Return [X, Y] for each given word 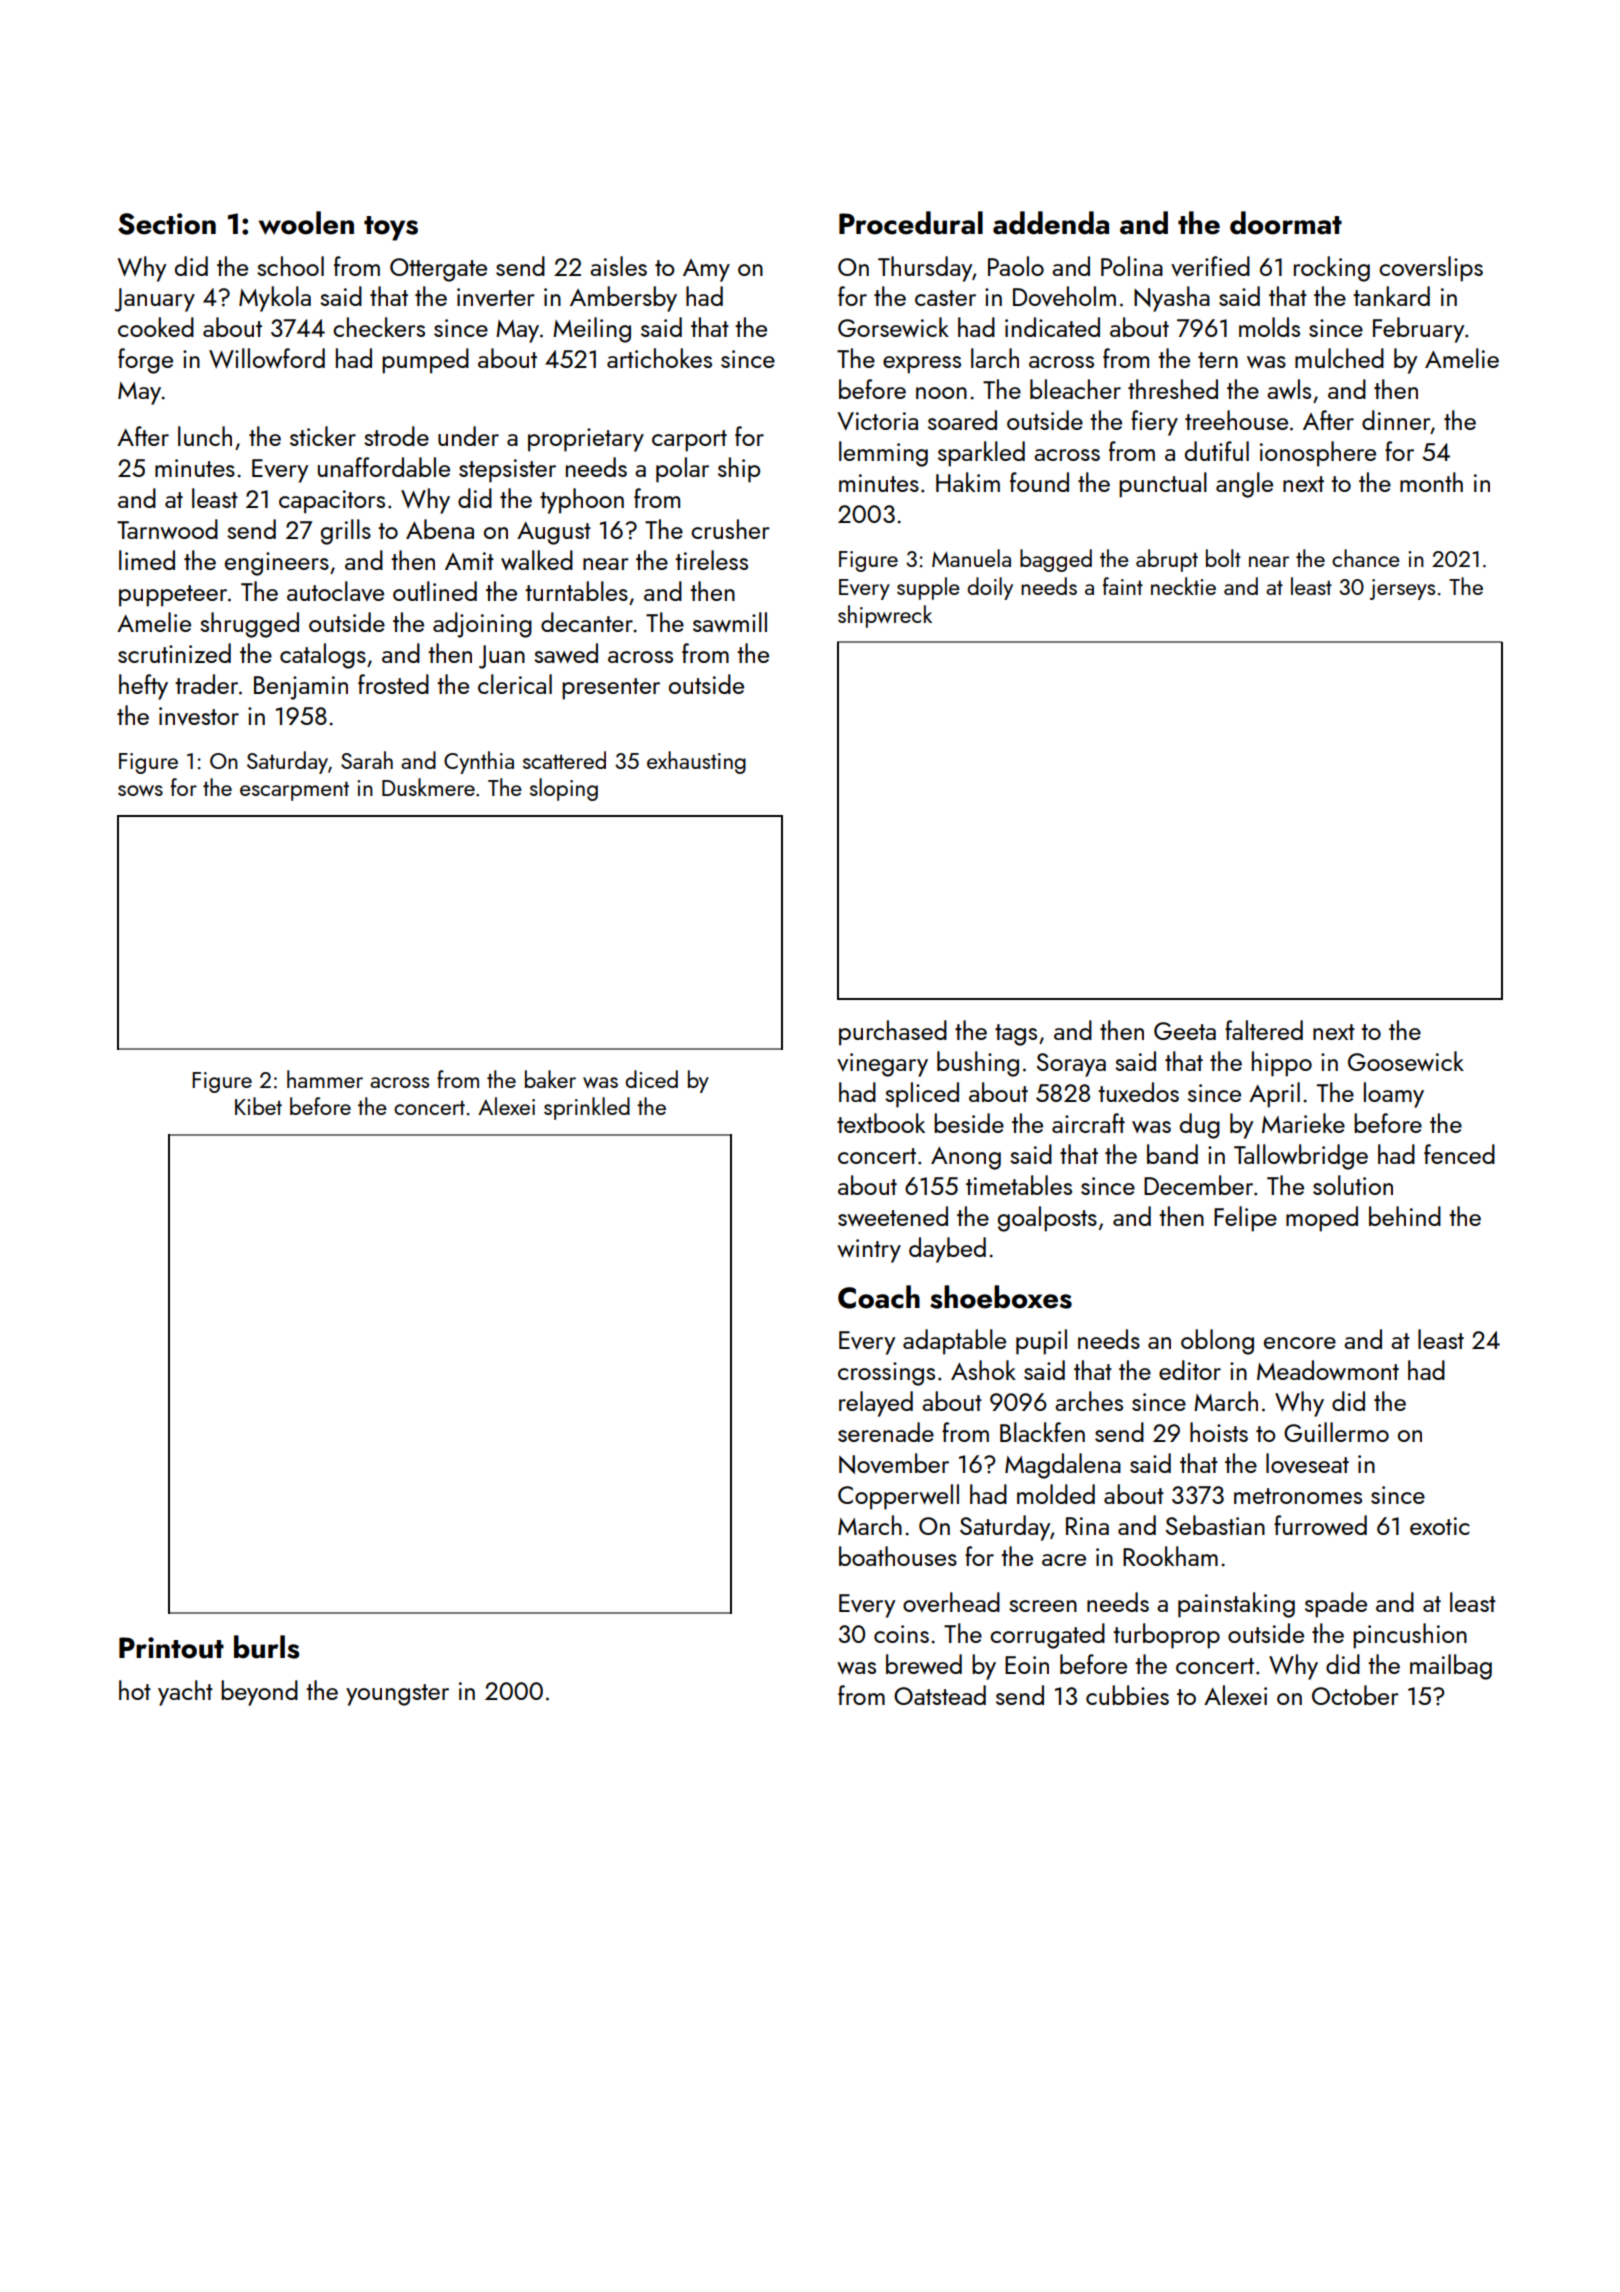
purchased [893, 1033]
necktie [1183, 586]
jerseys [1402, 589]
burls [266, 1647]
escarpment [294, 791]
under [468, 436]
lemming [883, 454]
